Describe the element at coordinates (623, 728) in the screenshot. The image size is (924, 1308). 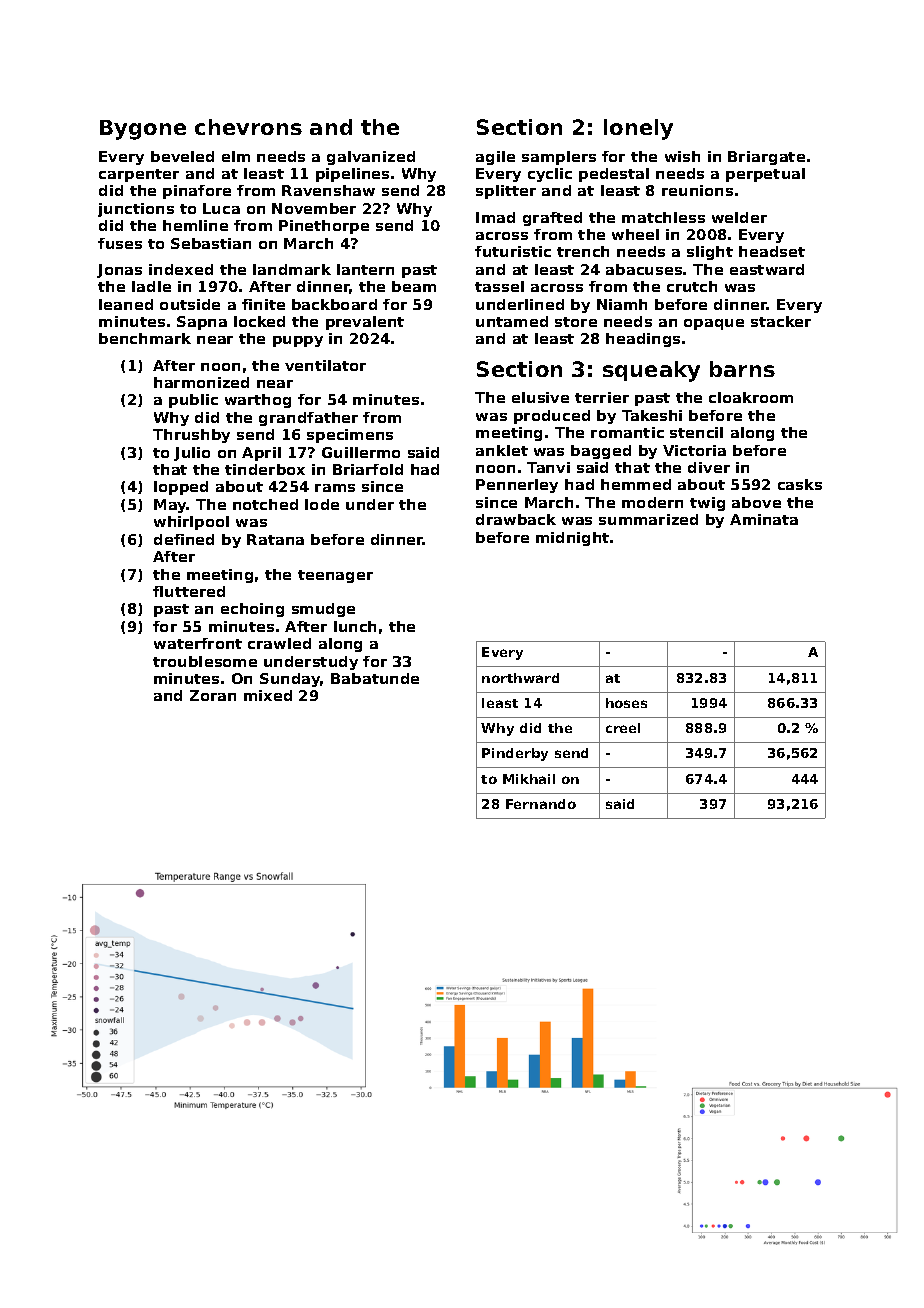
I see `creel` at that location.
